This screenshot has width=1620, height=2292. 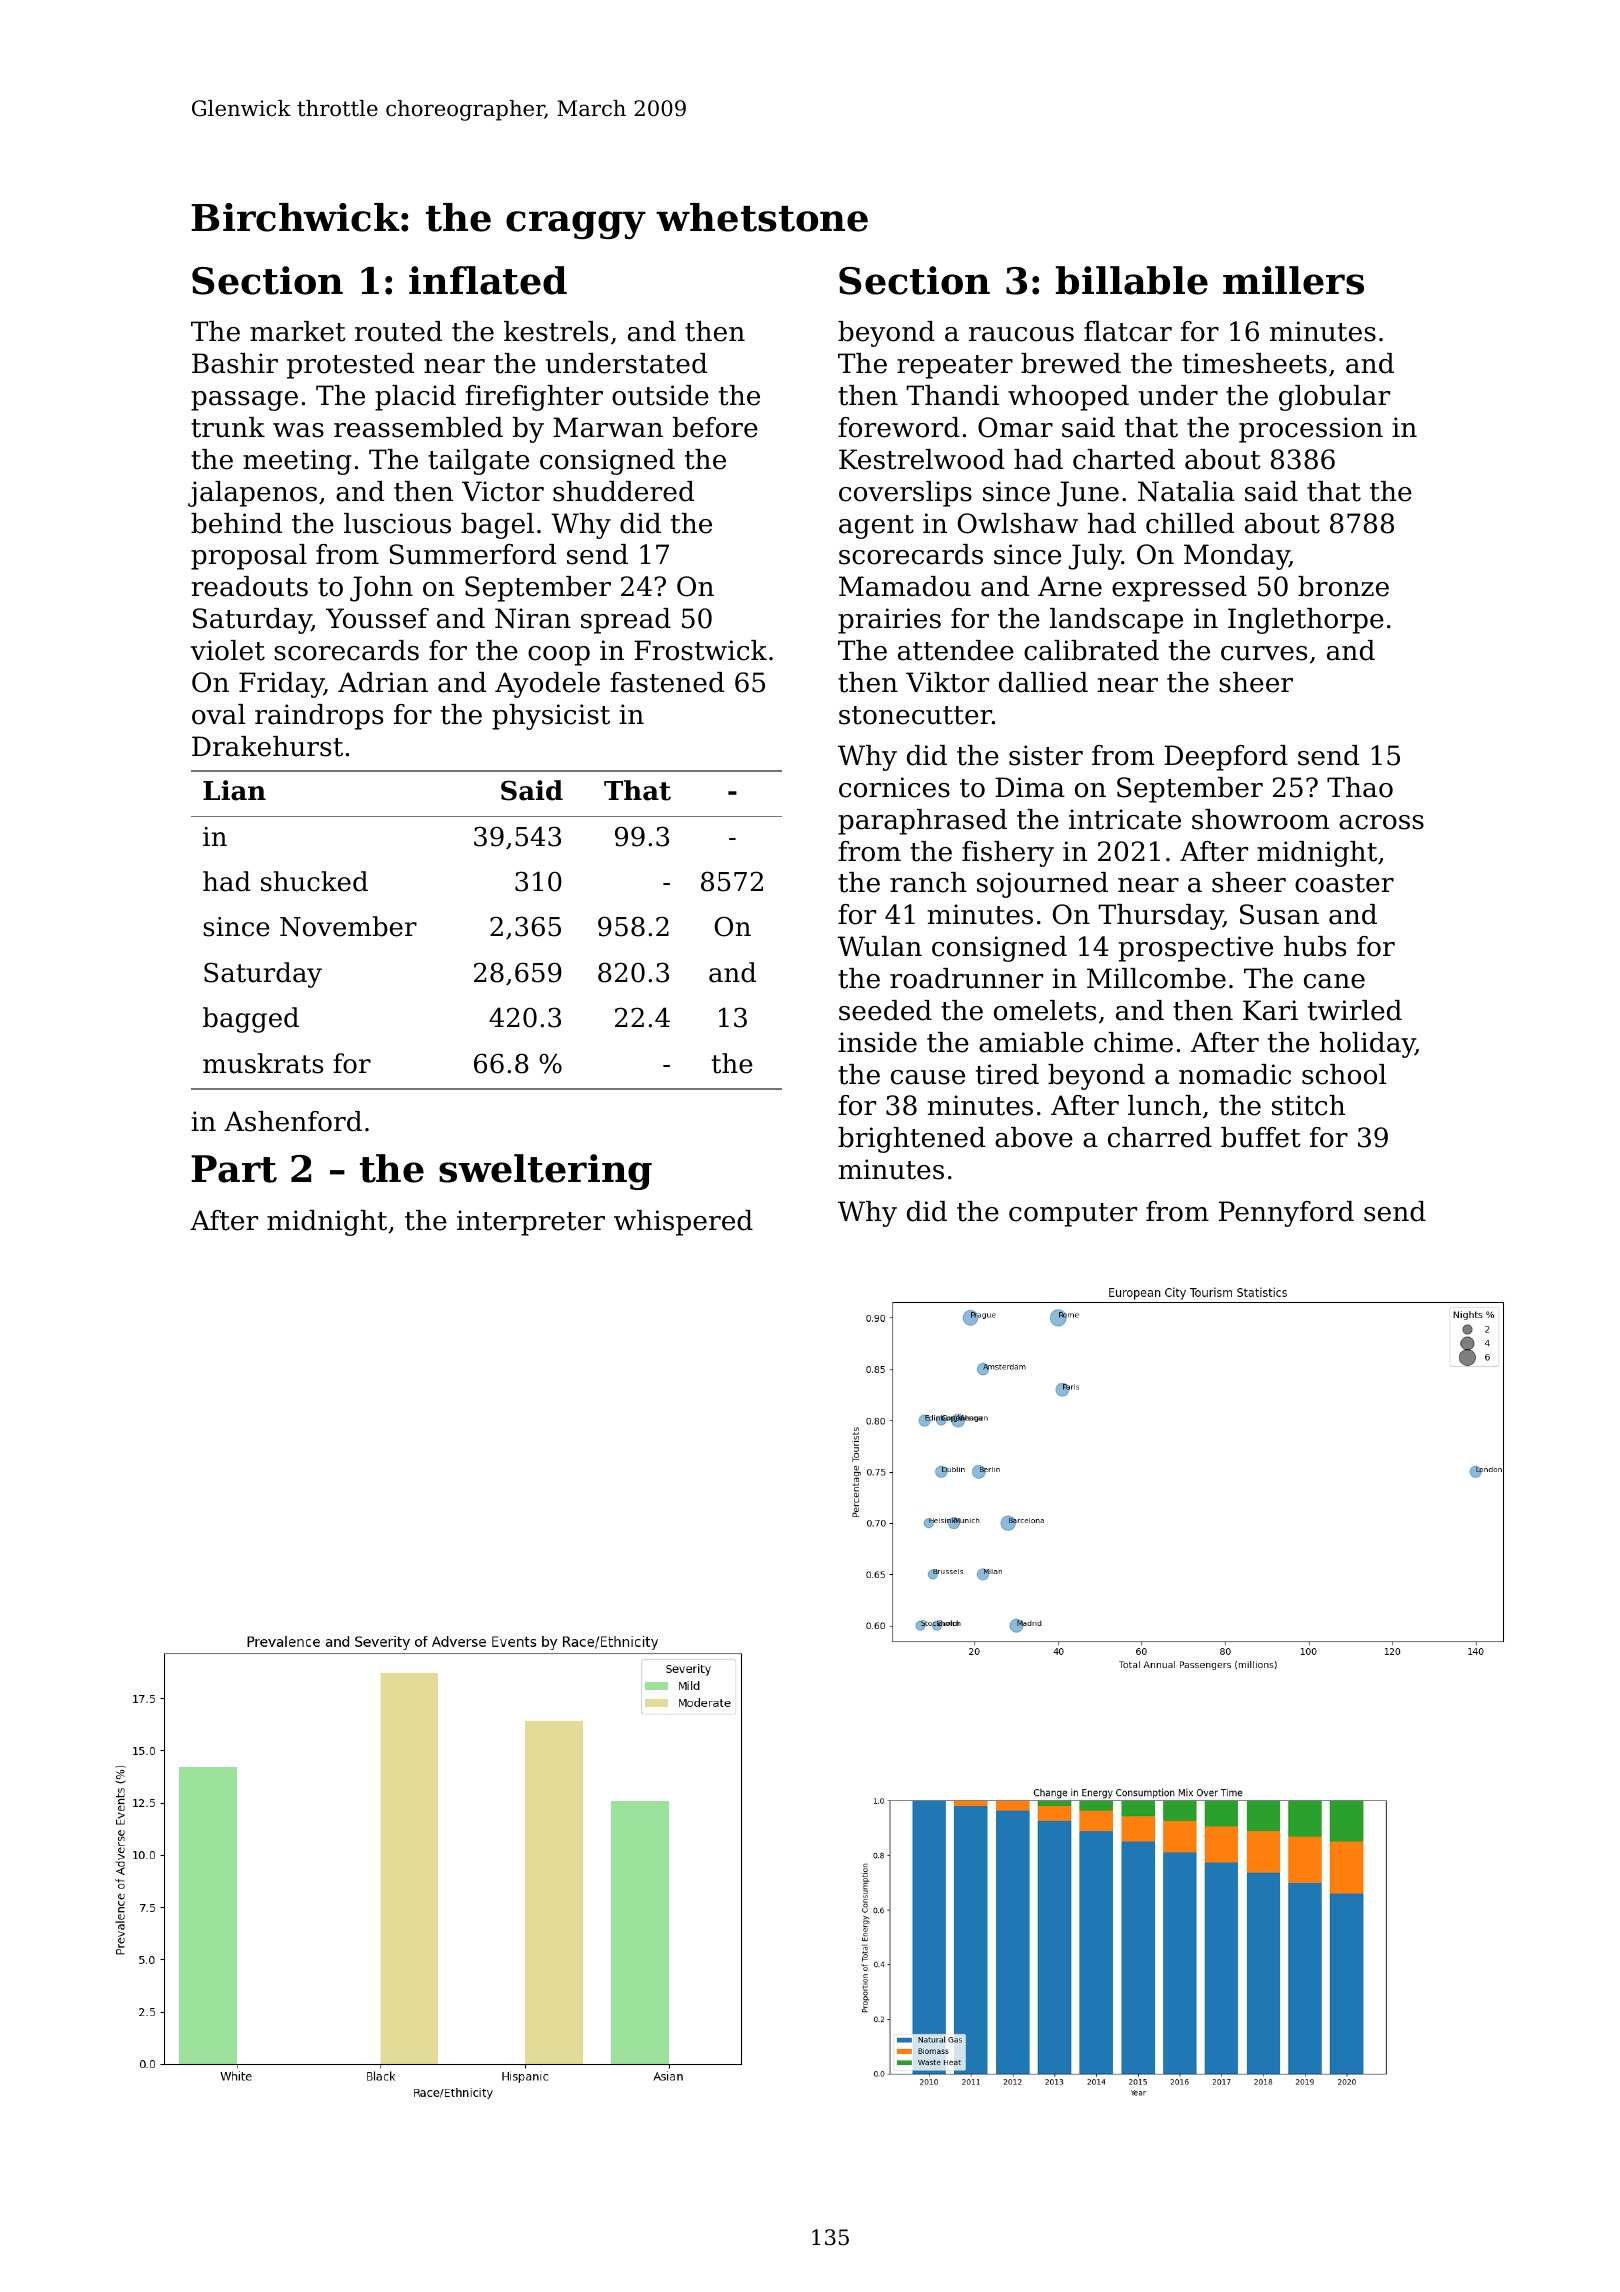 What do you see at coordinates (1116, 621) in the screenshot?
I see `landscape` at bounding box center [1116, 621].
